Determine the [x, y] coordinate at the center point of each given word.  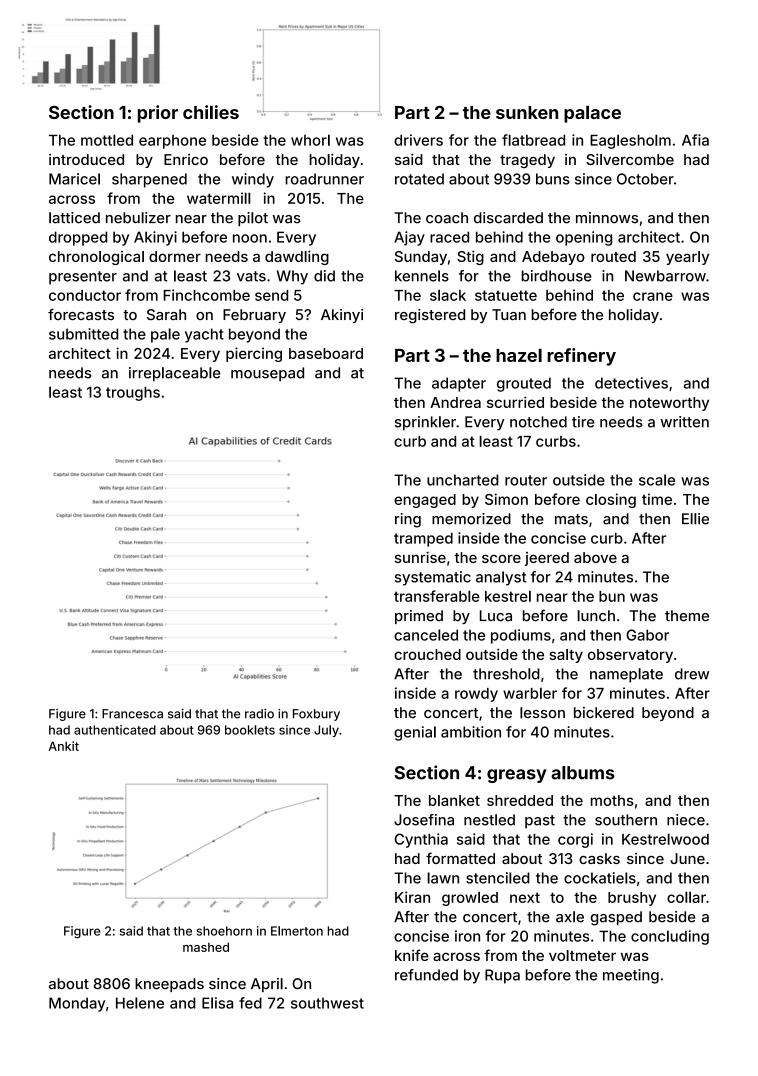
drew [692, 674]
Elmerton [297, 931]
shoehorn [224, 931]
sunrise [420, 557]
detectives [631, 383]
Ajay [409, 238]
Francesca [132, 714]
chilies [211, 112]
